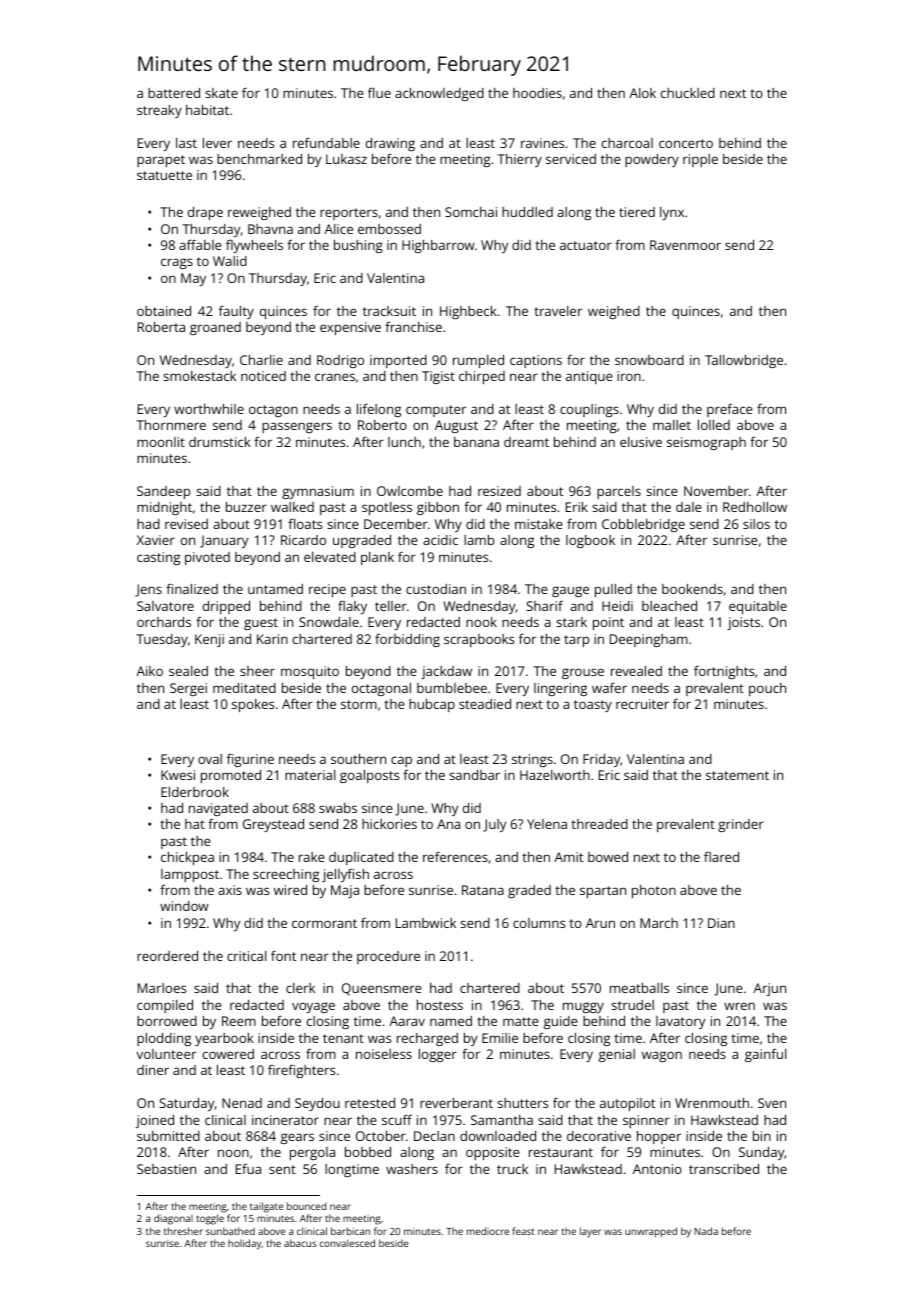 This image has height=1314, width=924. What do you see at coordinates (245, 1244) in the image?
I see `holiday` at bounding box center [245, 1244].
